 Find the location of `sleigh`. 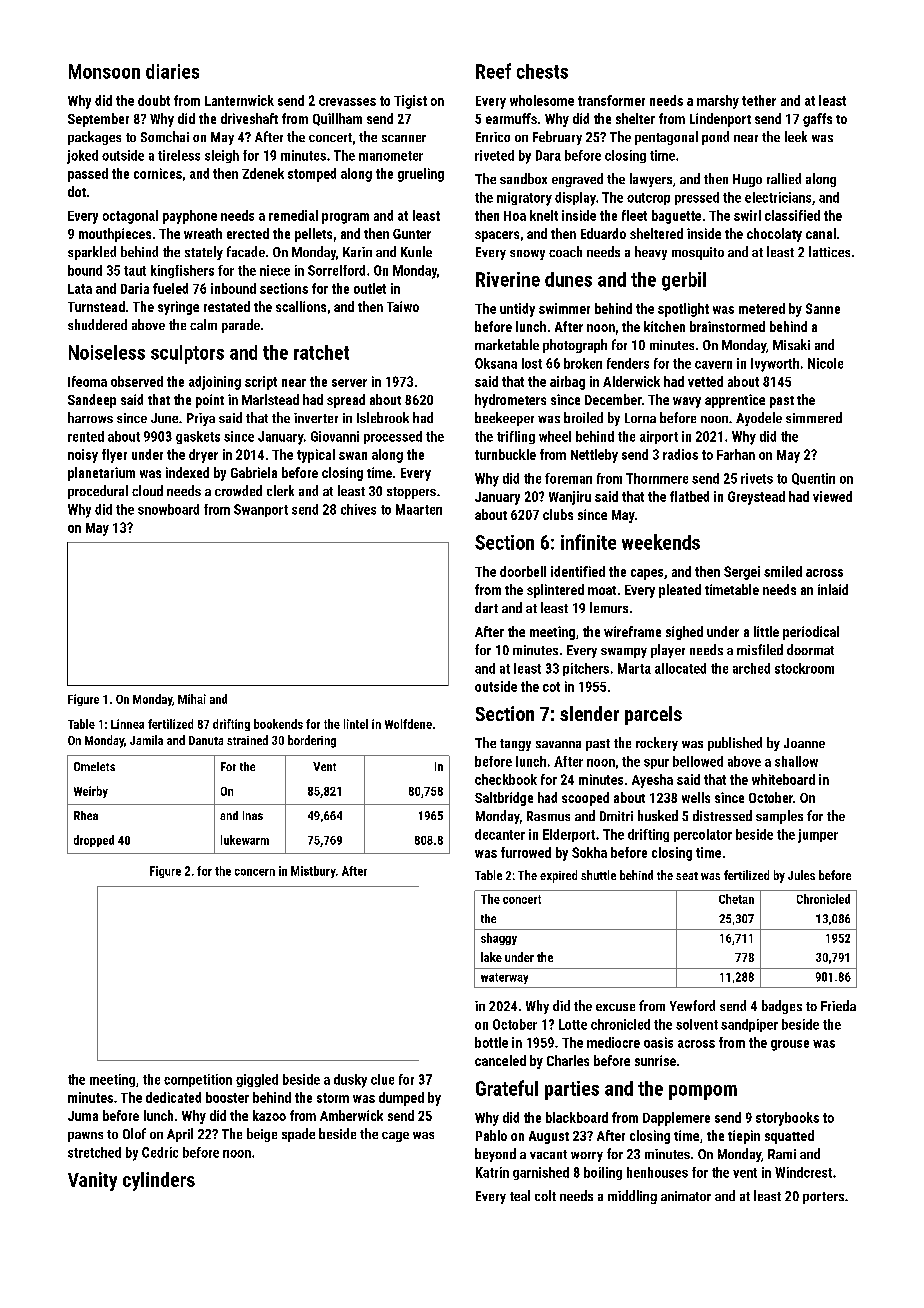

sleigh is located at coordinates (222, 156).
